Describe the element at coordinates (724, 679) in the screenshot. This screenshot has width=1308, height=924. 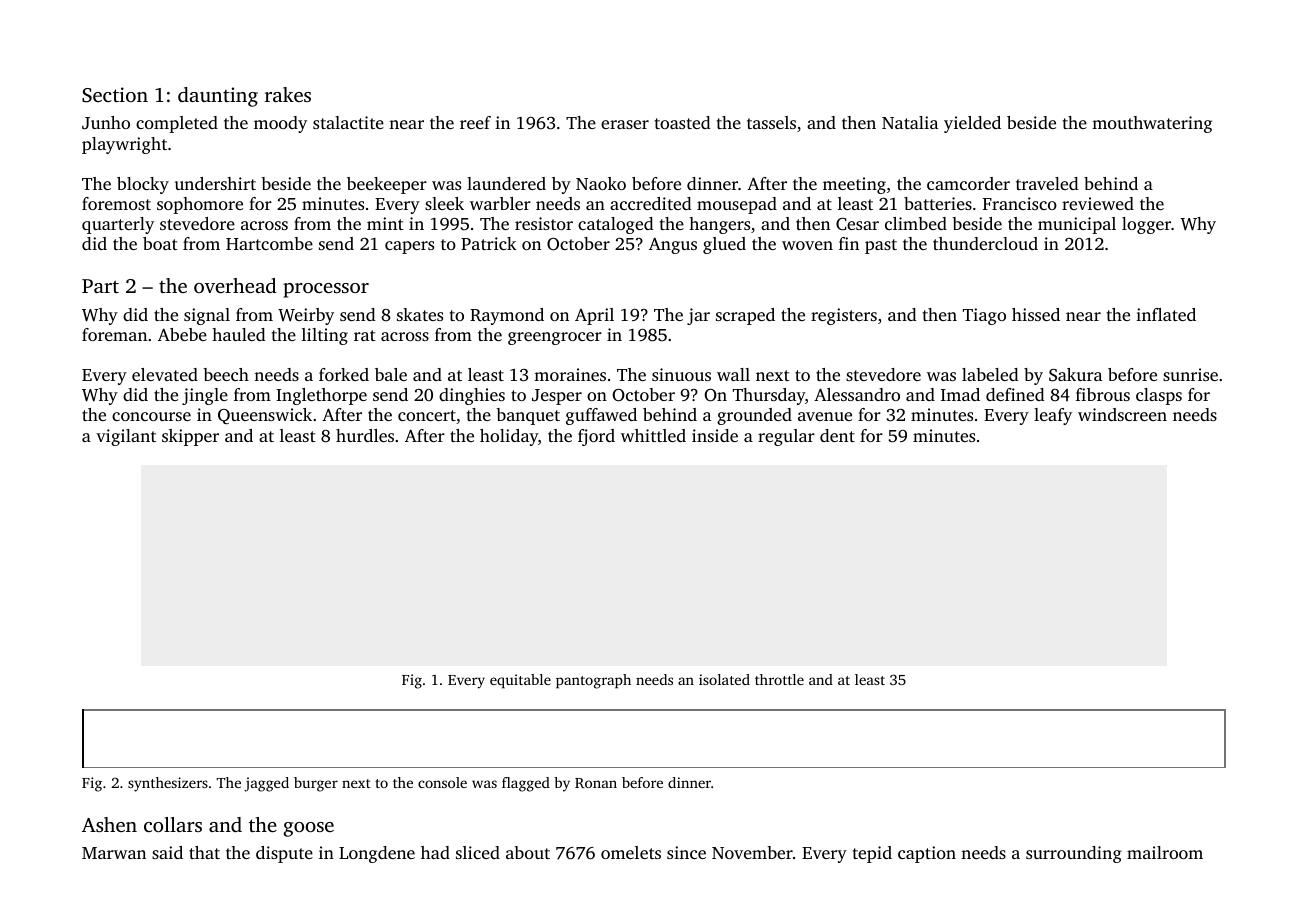
I see `isolated` at that location.
